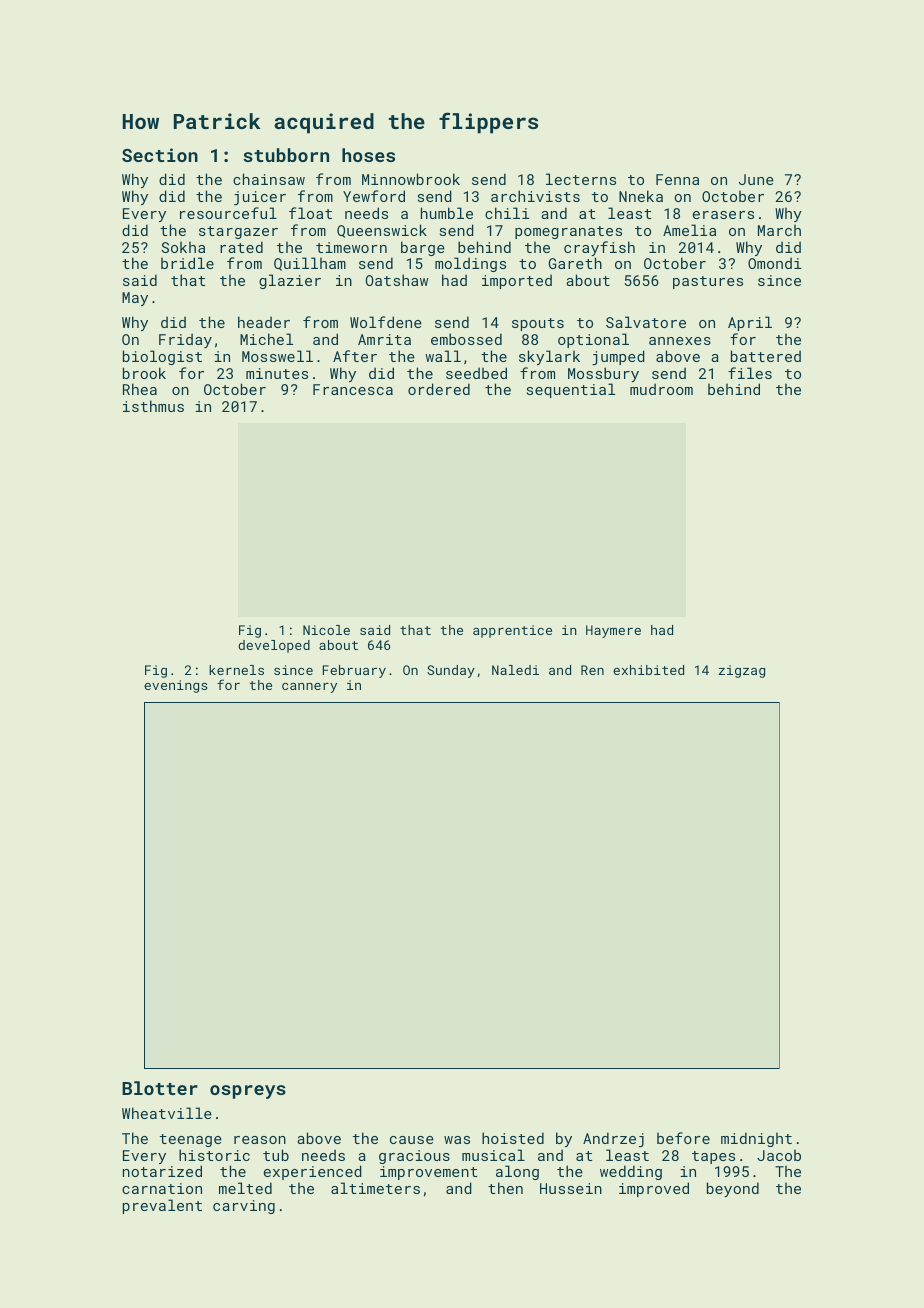 The height and width of the screenshot is (1308, 924). I want to click on prevalent, so click(162, 1206).
